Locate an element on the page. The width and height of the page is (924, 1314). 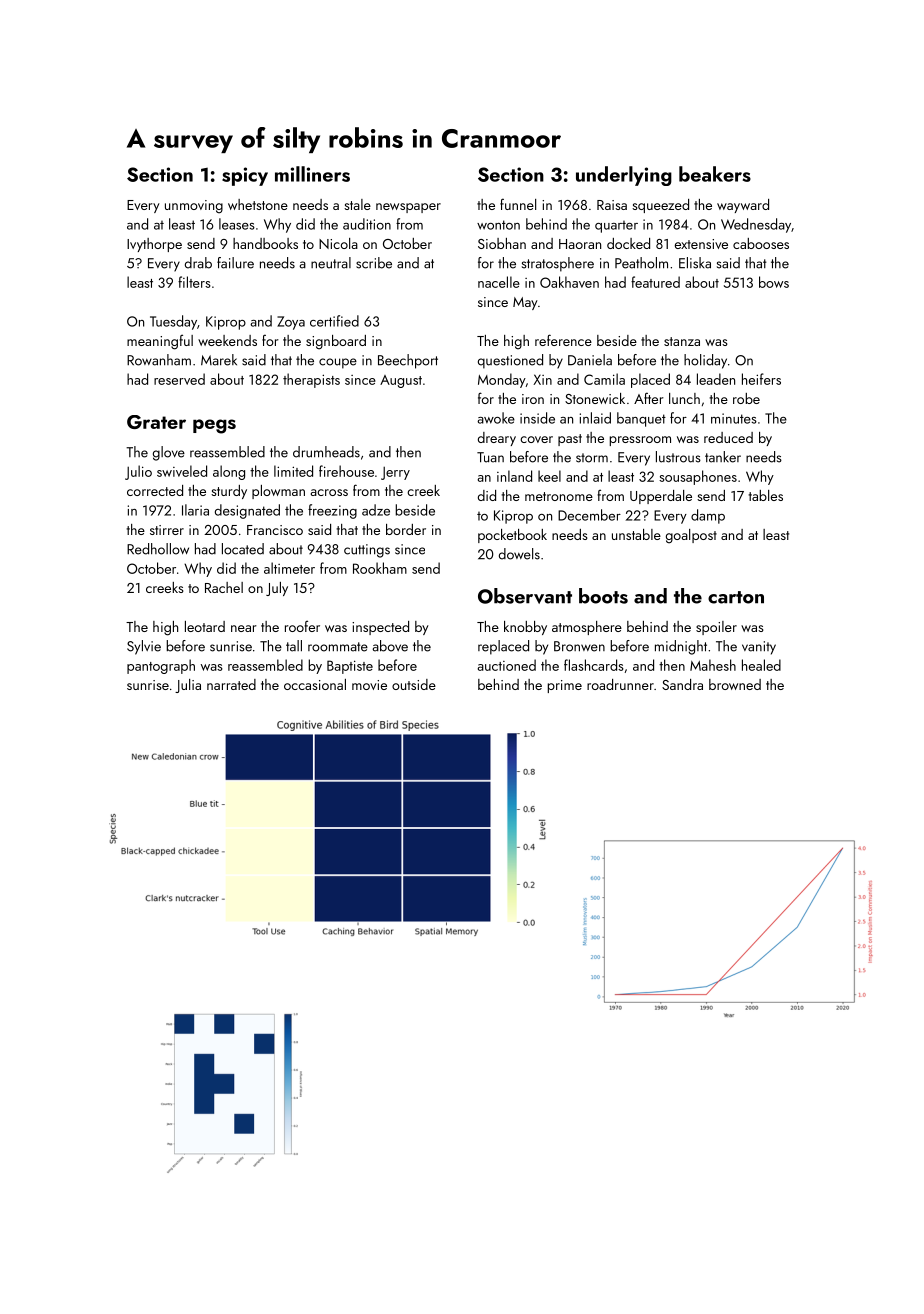
reserved is located at coordinates (179, 379).
